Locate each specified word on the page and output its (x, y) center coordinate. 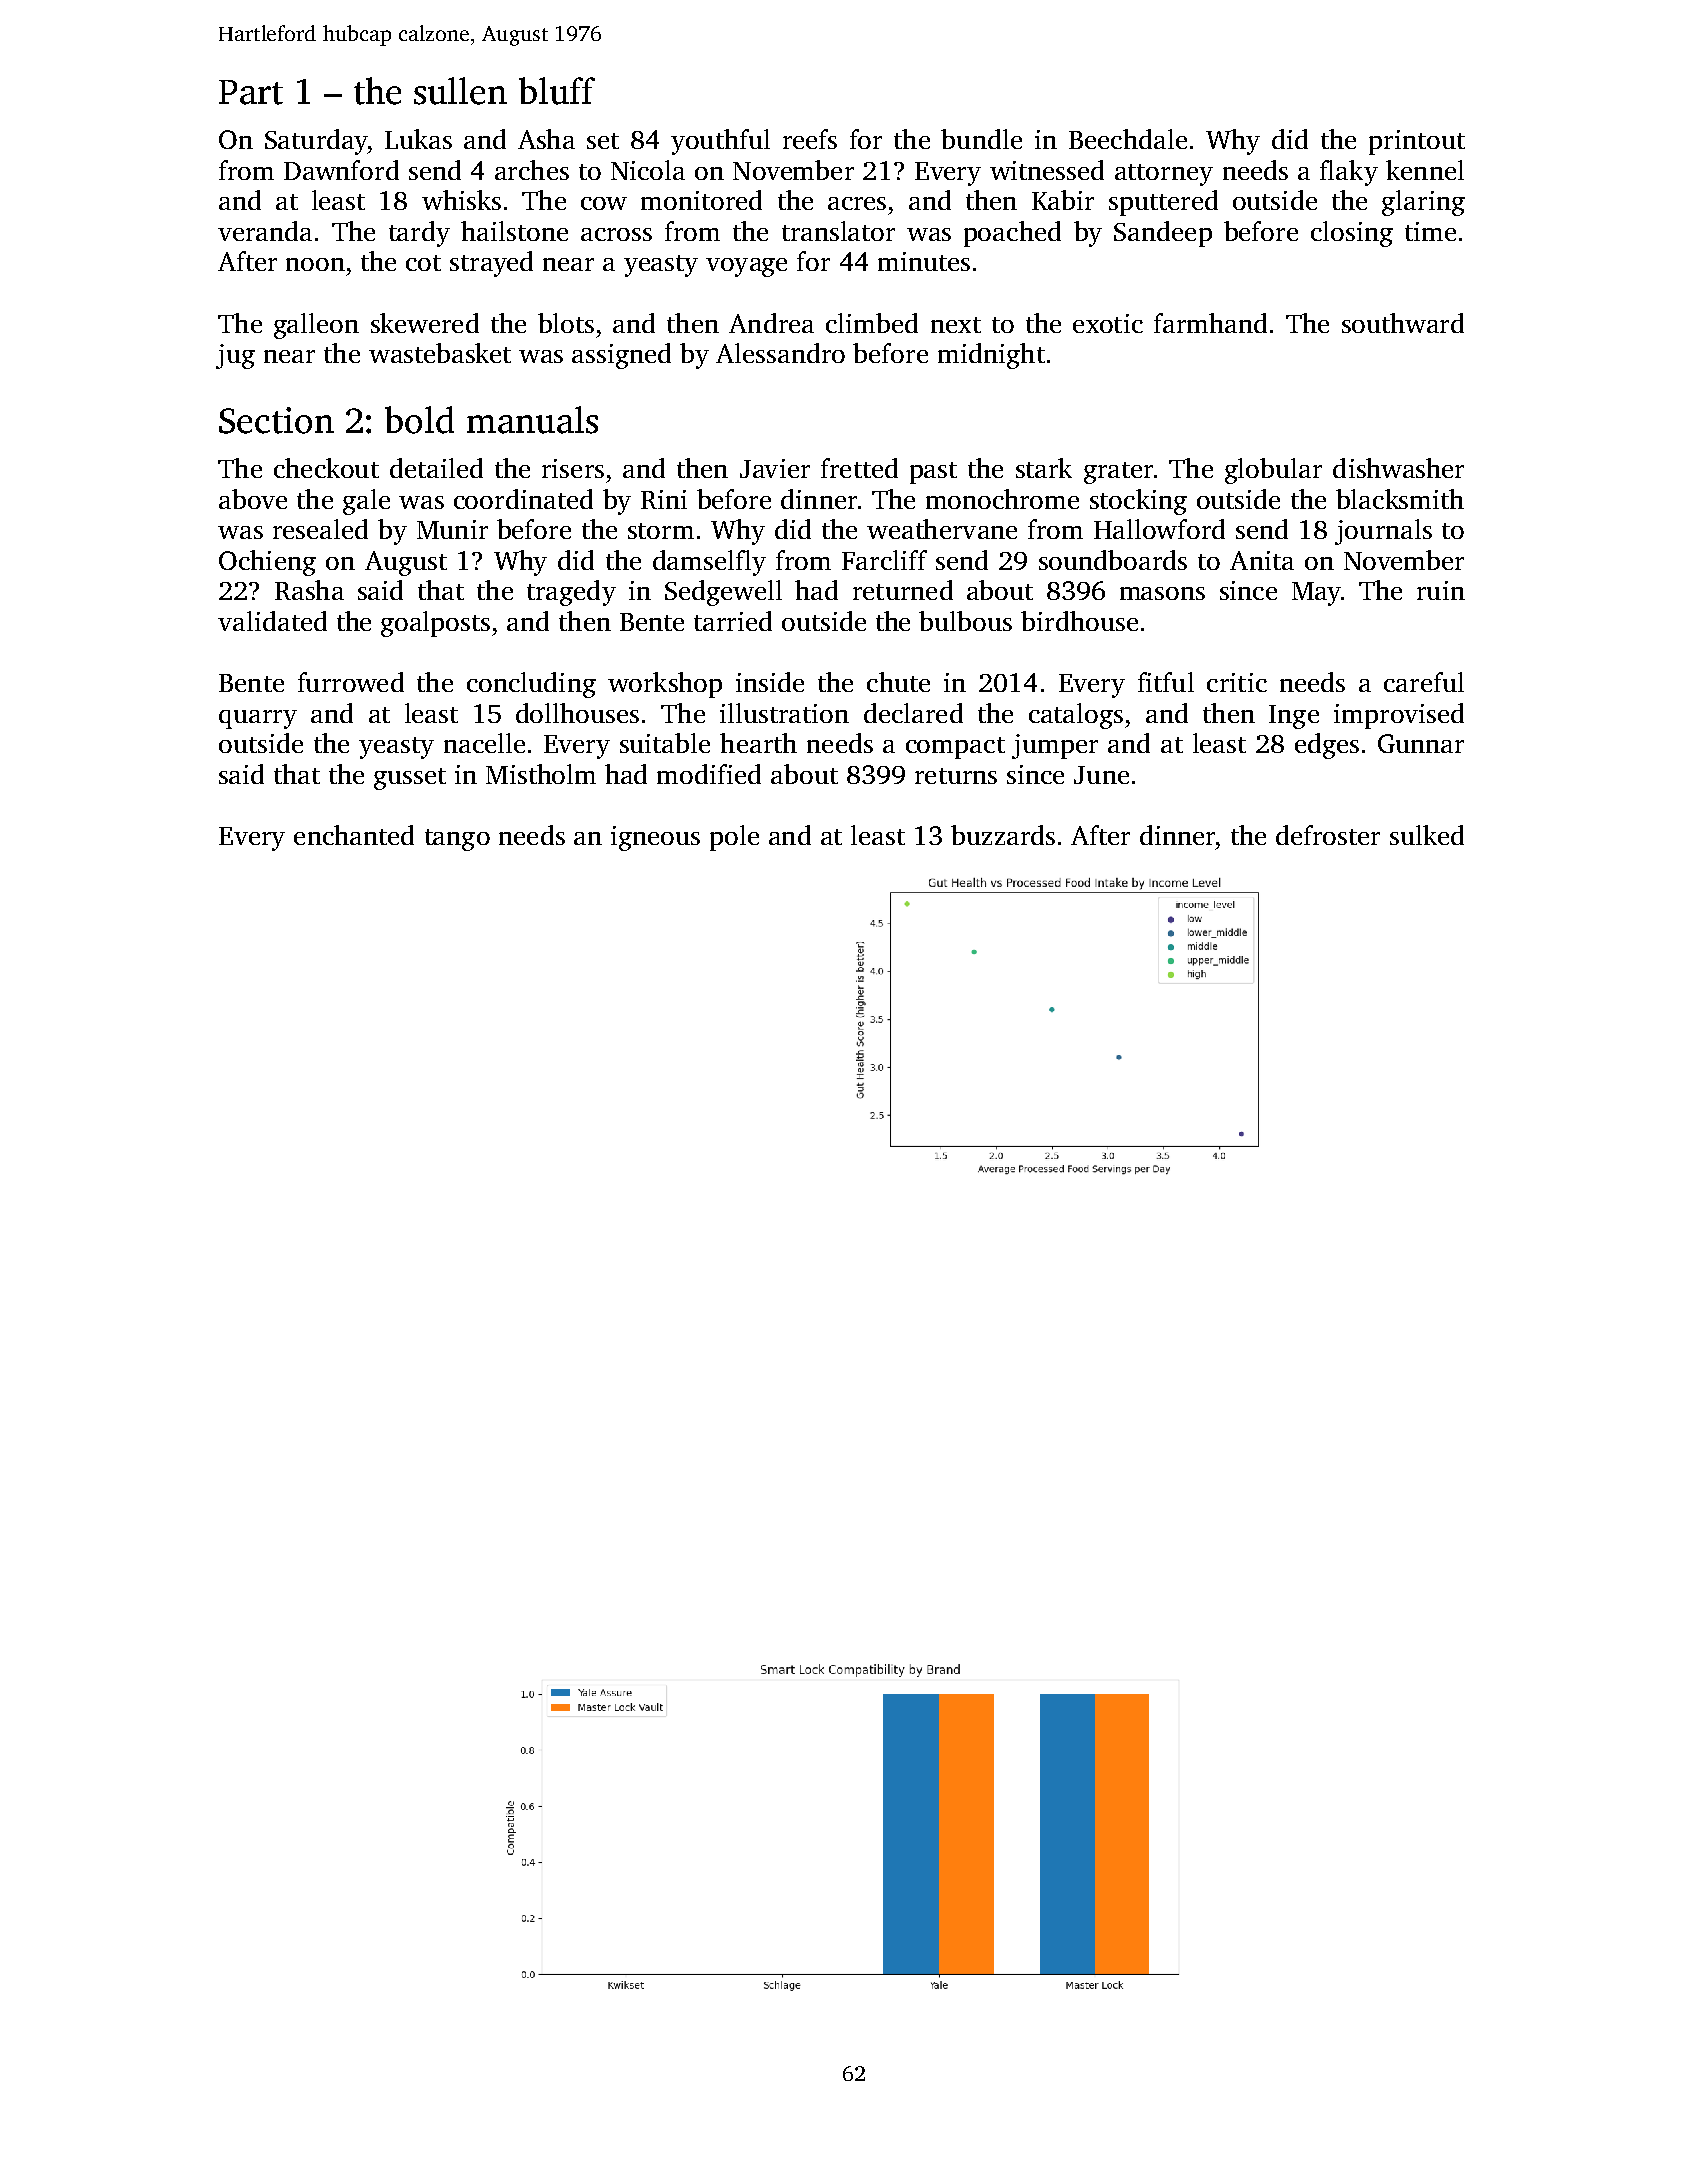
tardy (419, 234)
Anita (1262, 560)
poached (1012, 234)
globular (1273, 471)
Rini (664, 499)
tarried (733, 621)
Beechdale (1128, 139)
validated (272, 621)
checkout (326, 468)
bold (419, 420)
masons (1162, 593)
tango (457, 840)
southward (1403, 323)
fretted (859, 468)
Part (251, 92)
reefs (810, 139)
